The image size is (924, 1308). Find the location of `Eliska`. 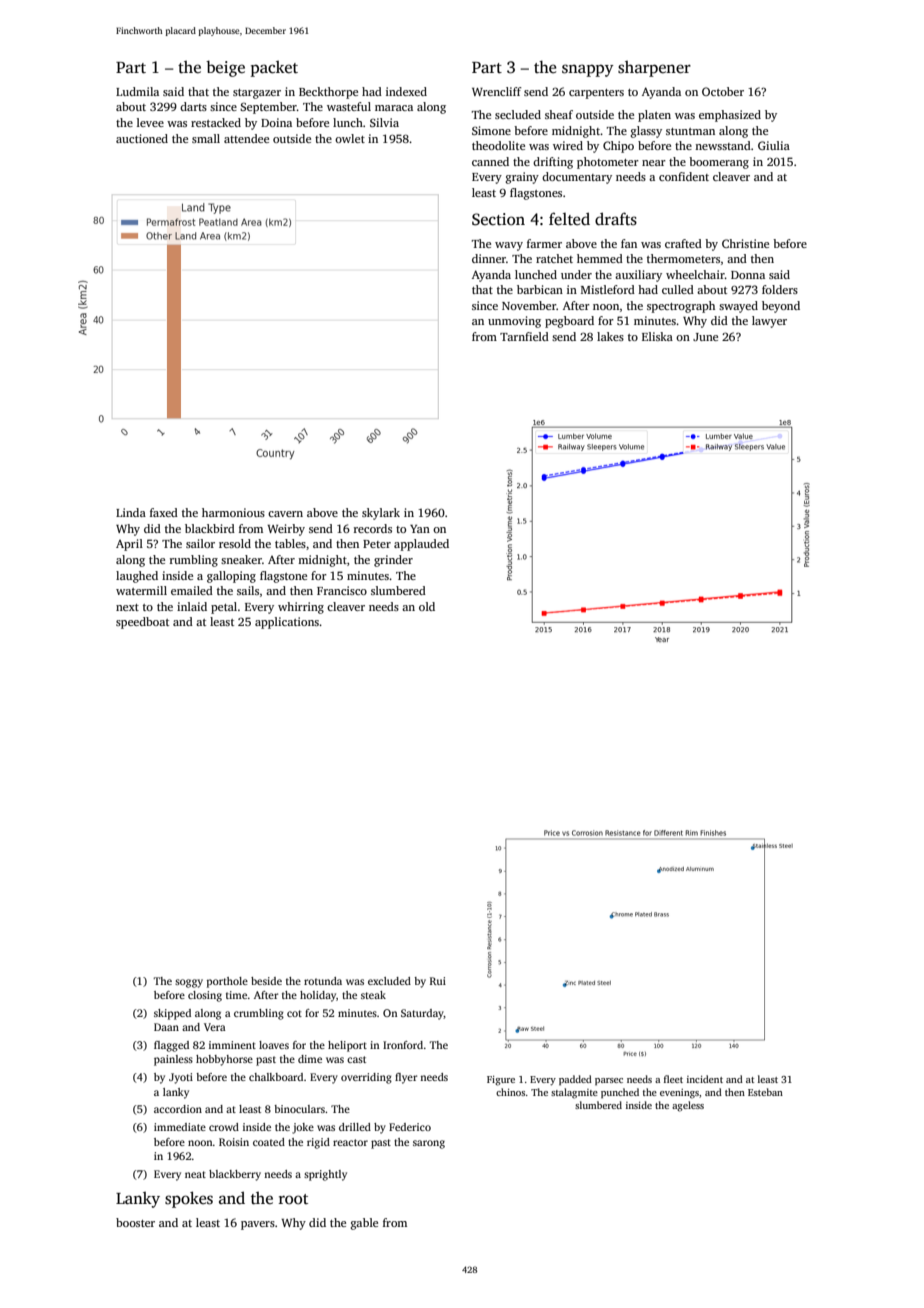

Eliska is located at coordinates (657, 336).
